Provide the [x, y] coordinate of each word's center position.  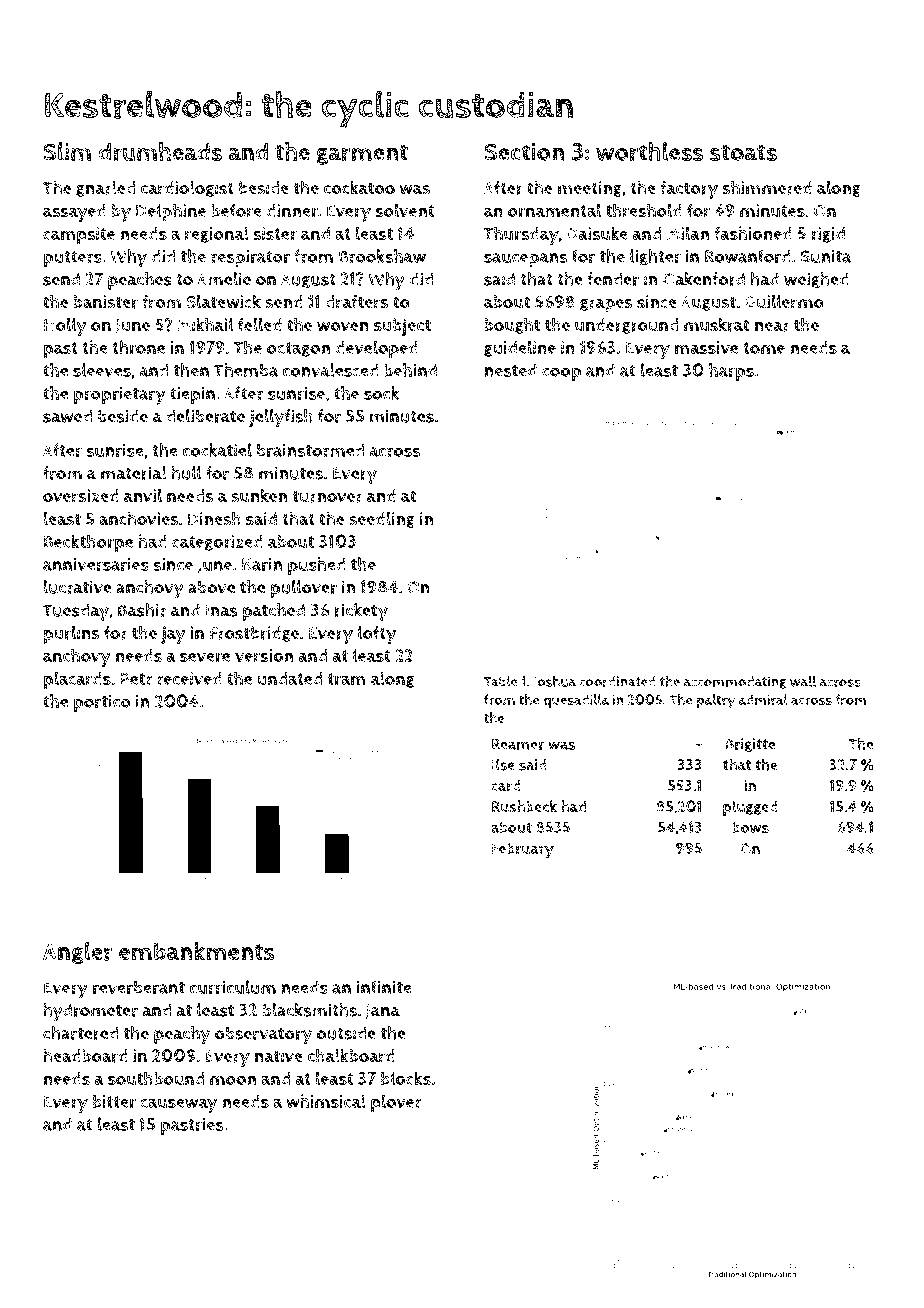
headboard [85, 1055]
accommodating [735, 682]
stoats [743, 152]
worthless [649, 151]
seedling [382, 520]
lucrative [78, 587]
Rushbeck [524, 806]
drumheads [160, 151]
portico [102, 703]
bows [750, 827]
